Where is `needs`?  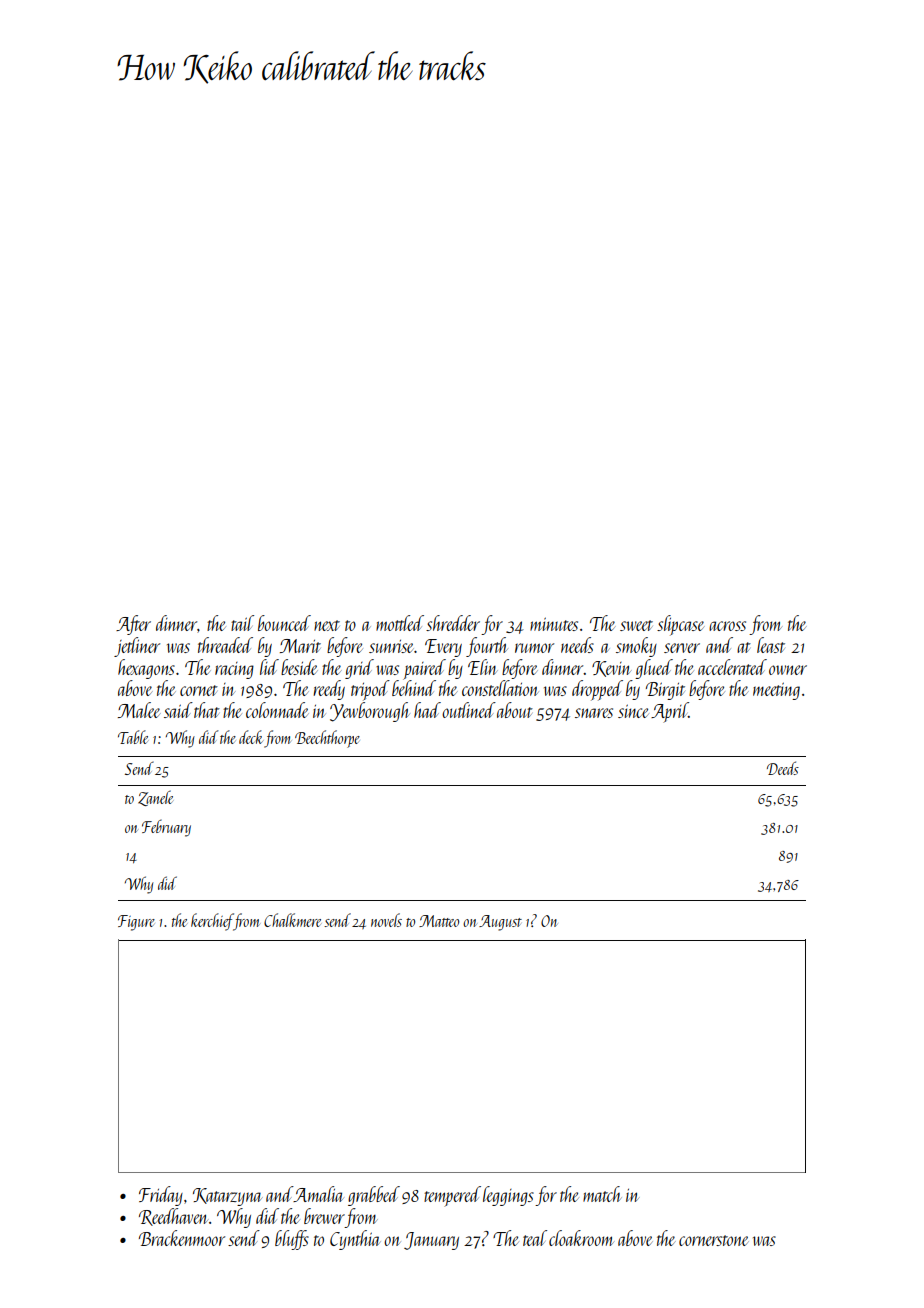 needs is located at coordinates (577, 645).
